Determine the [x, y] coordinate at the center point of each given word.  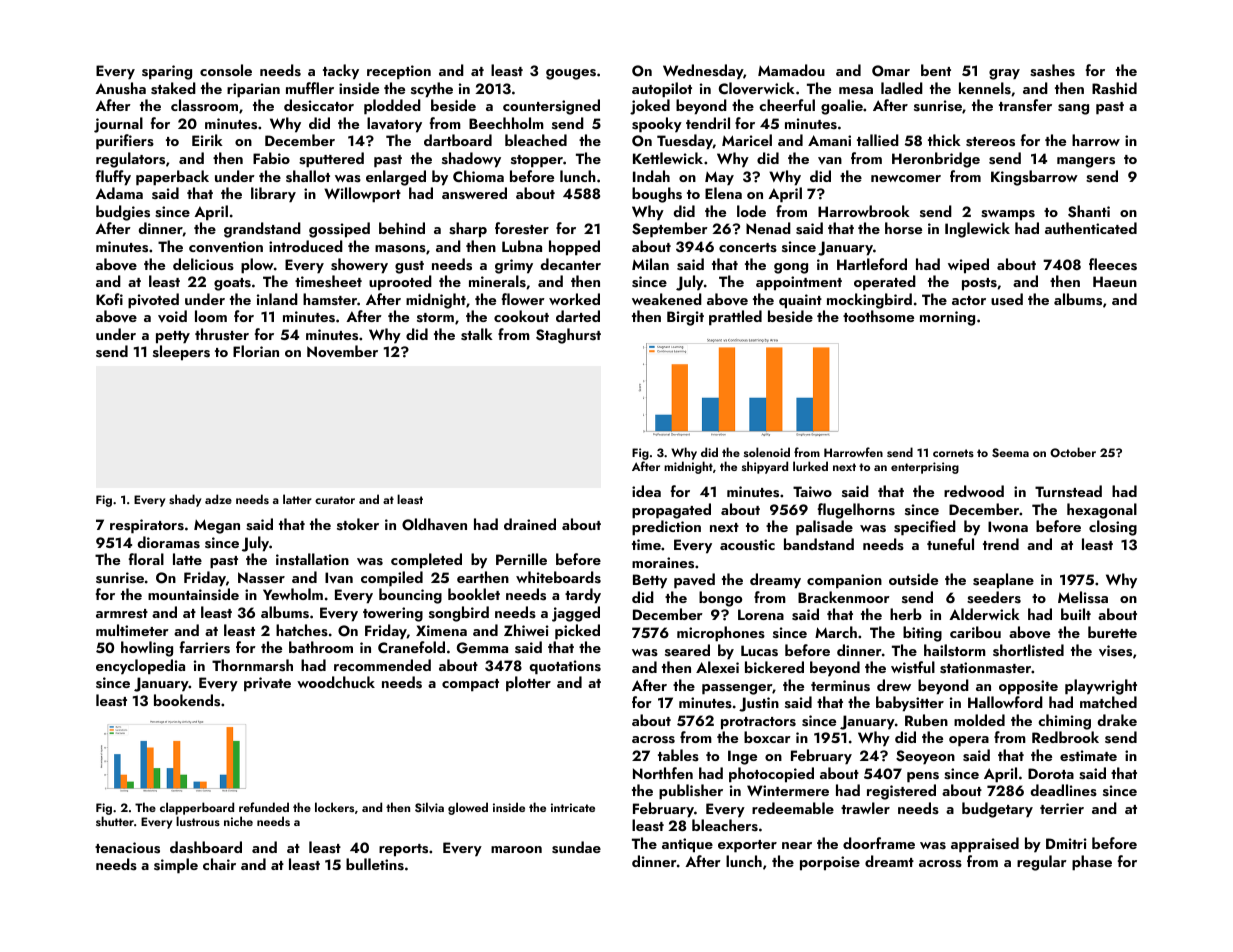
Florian [256, 351]
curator [335, 500]
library [273, 195]
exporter [747, 846]
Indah [651, 176]
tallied [878, 140]
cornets [953, 453]
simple [176, 866]
